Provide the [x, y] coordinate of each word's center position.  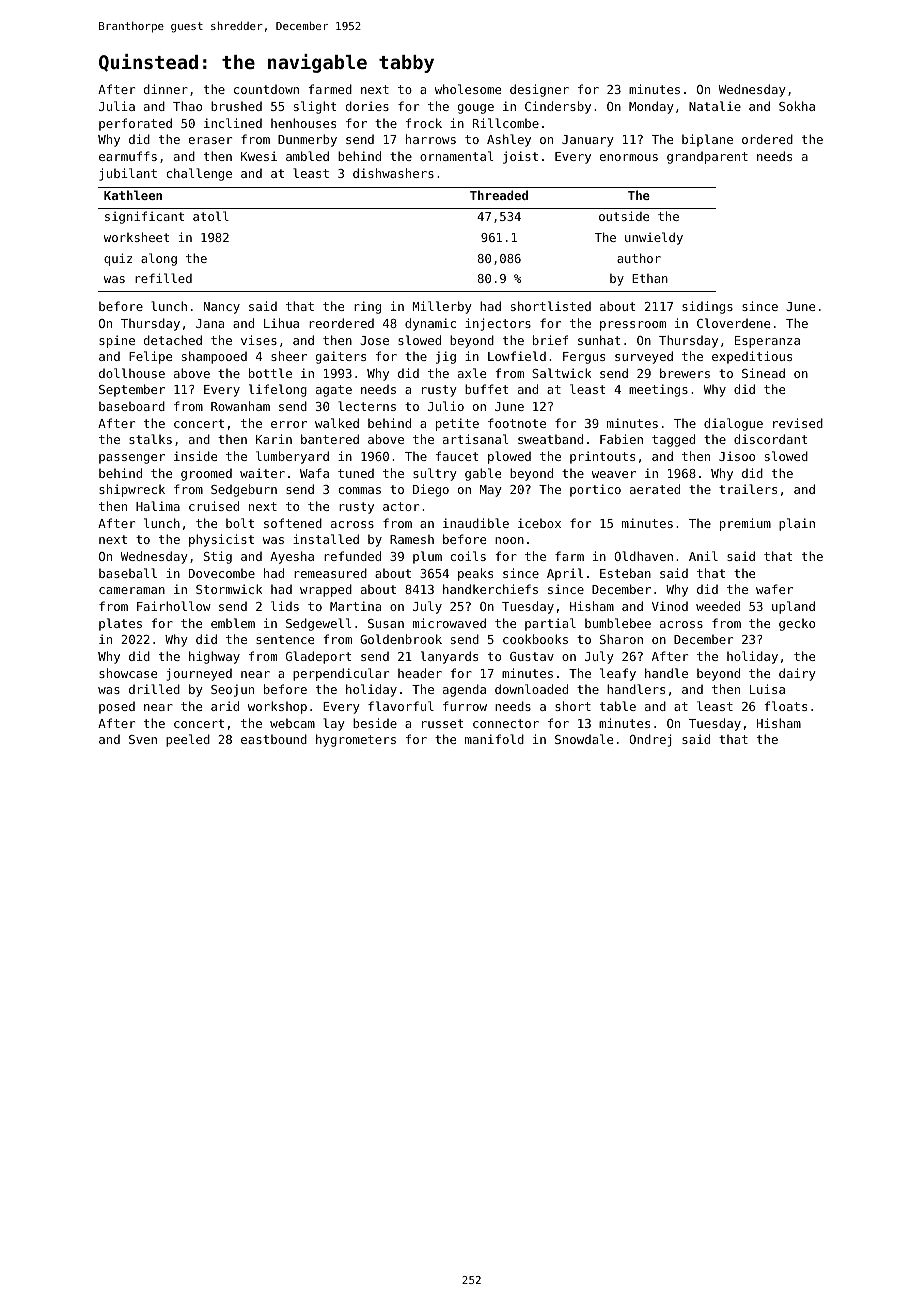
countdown [266, 89]
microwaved [449, 623]
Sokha [797, 106]
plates [120, 624]
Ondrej [650, 740]
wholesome [468, 89]
